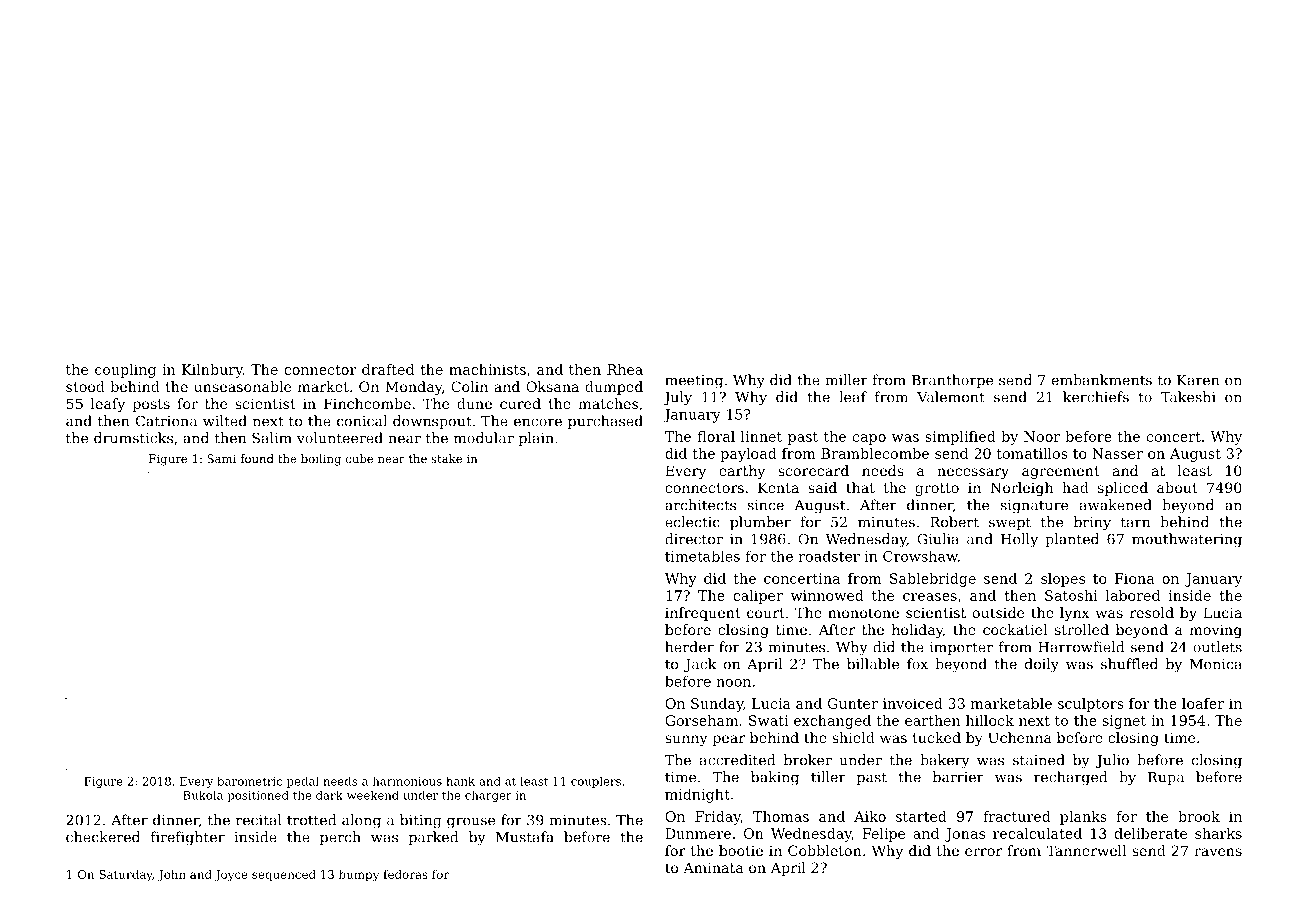  I want to click on Sami, so click(221, 458).
